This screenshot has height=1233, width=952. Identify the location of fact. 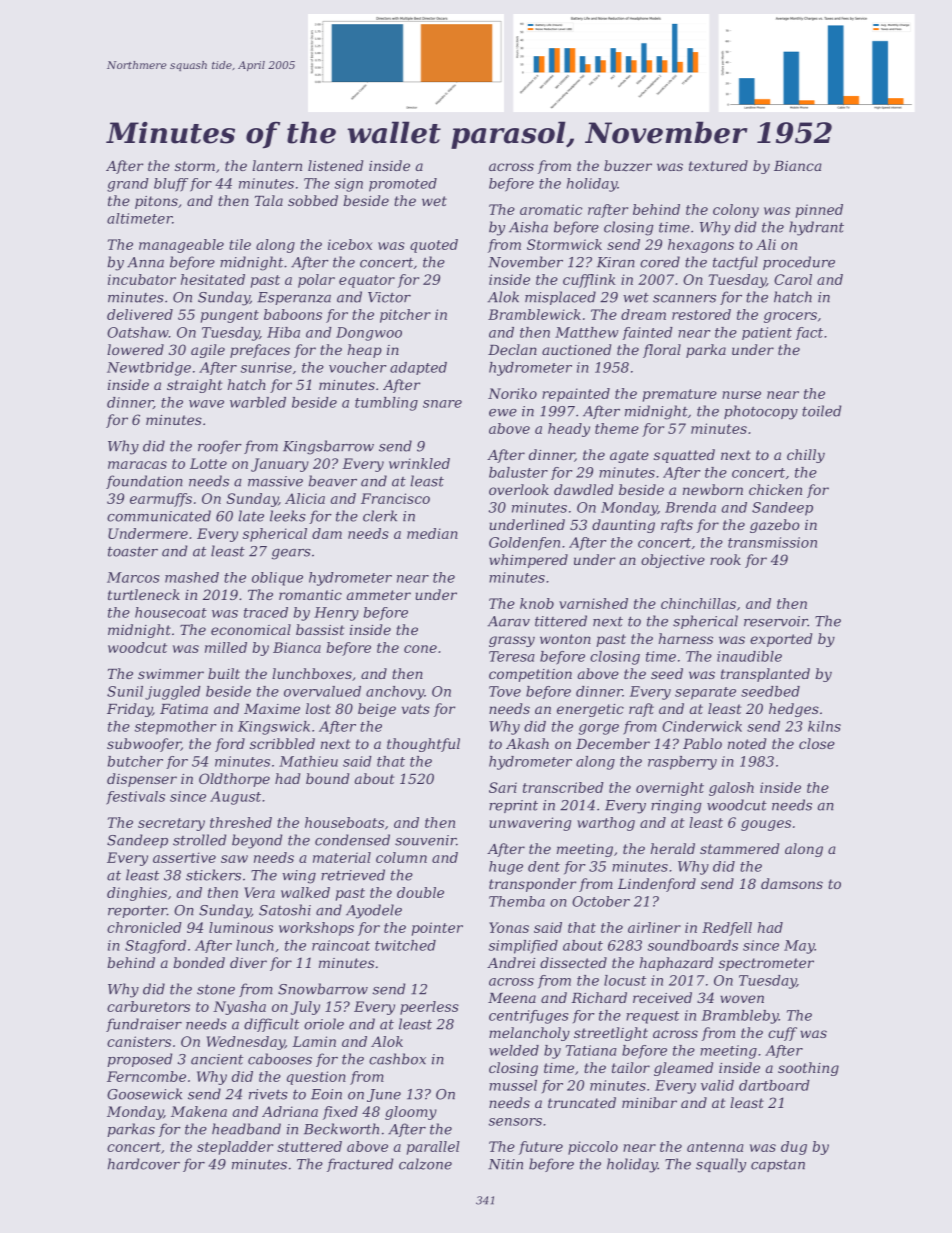
(809, 333).
